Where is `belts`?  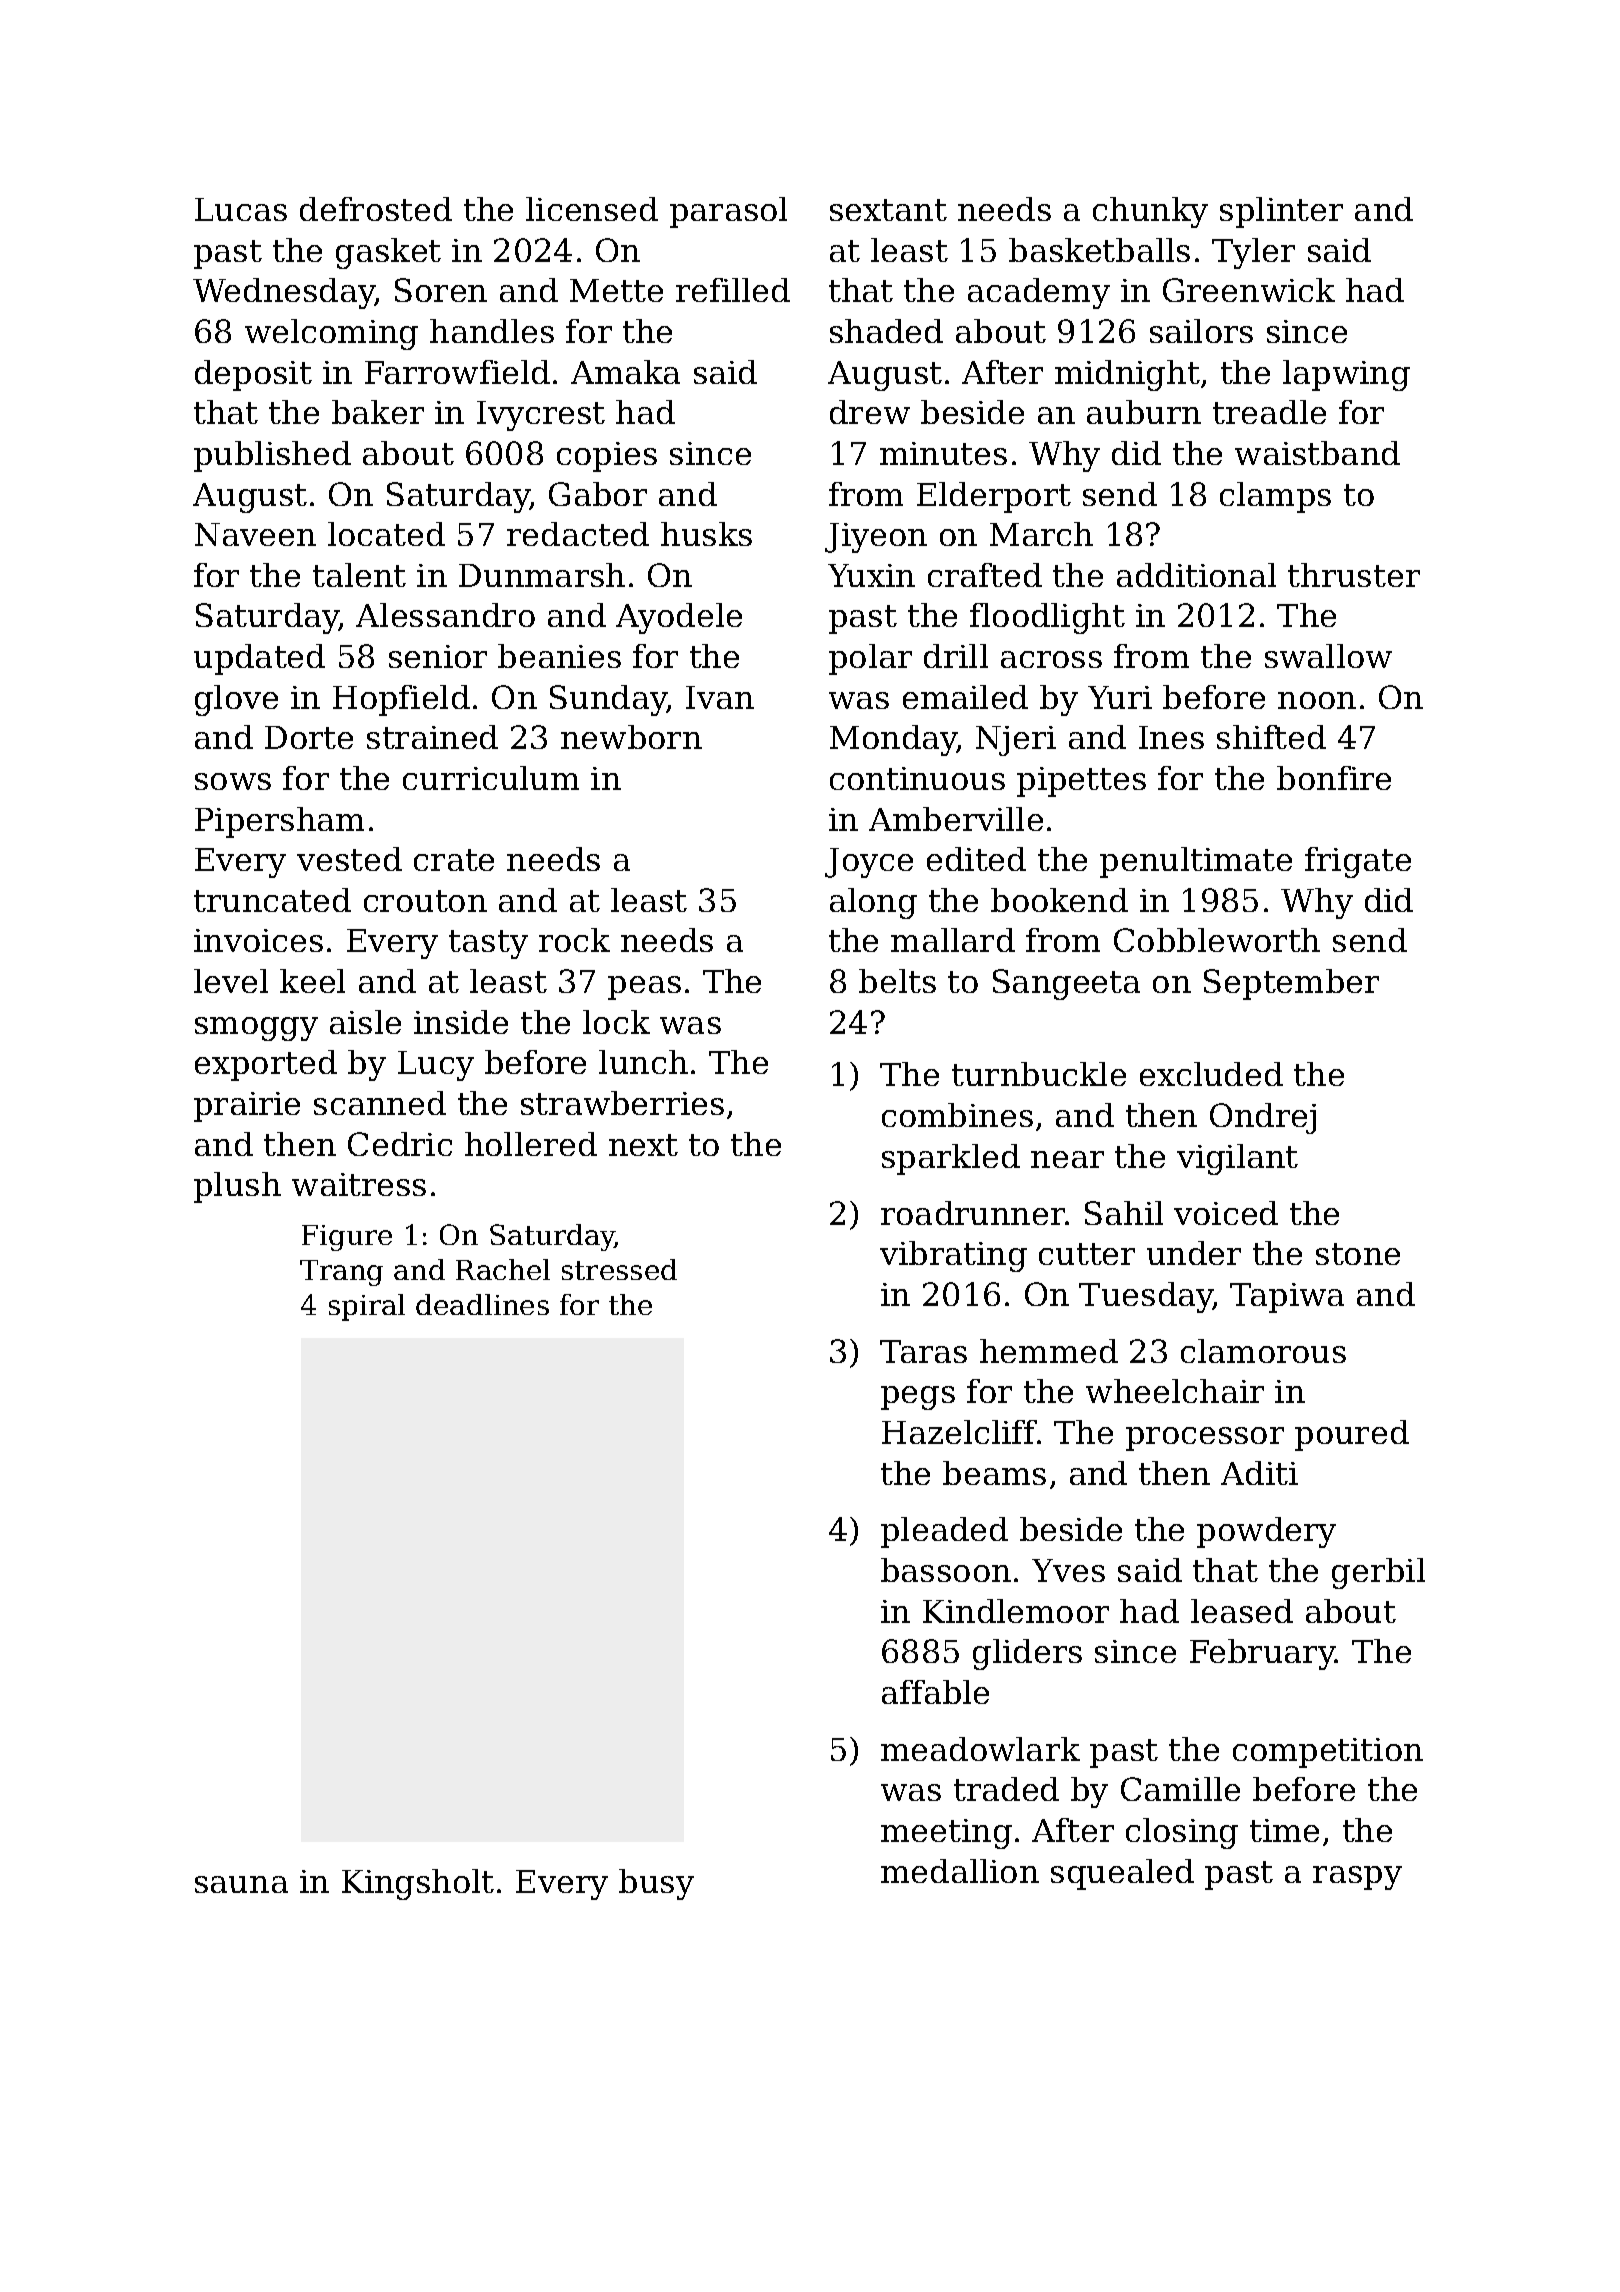
belts is located at coordinates (897, 981).
